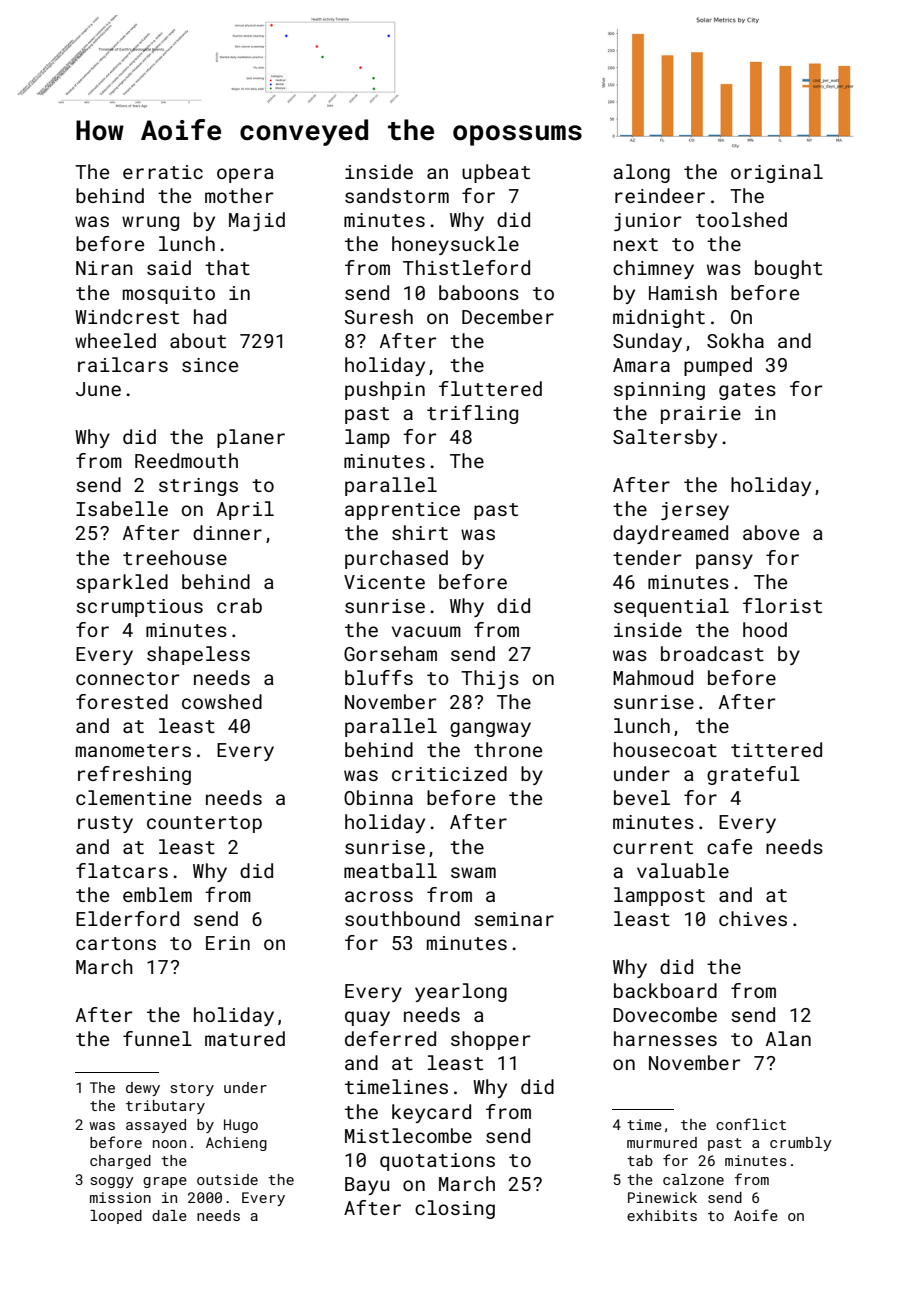  What do you see at coordinates (163, 172) in the screenshot?
I see `erratic` at bounding box center [163, 172].
